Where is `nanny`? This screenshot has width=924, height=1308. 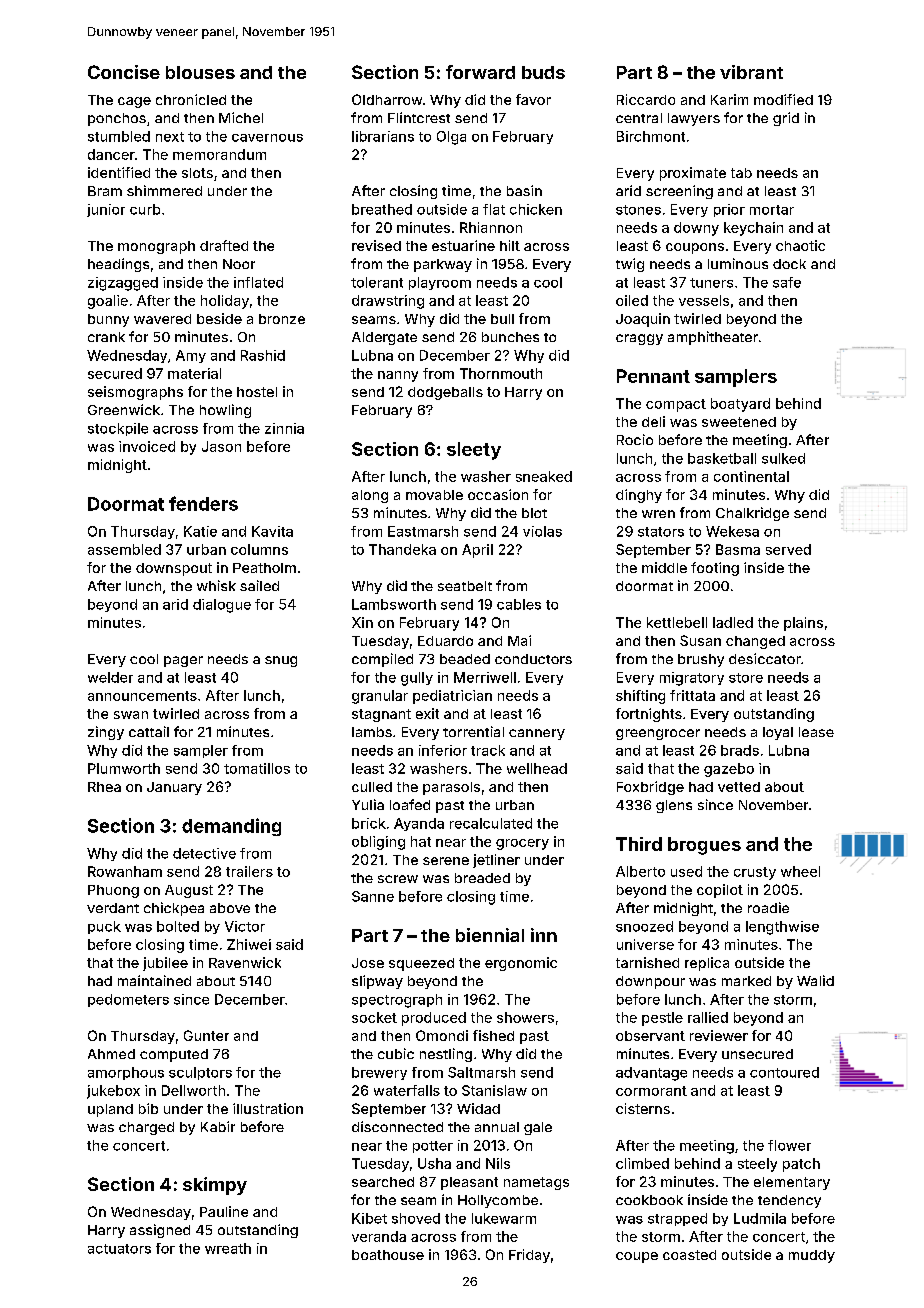
nanny is located at coordinates (398, 376).
